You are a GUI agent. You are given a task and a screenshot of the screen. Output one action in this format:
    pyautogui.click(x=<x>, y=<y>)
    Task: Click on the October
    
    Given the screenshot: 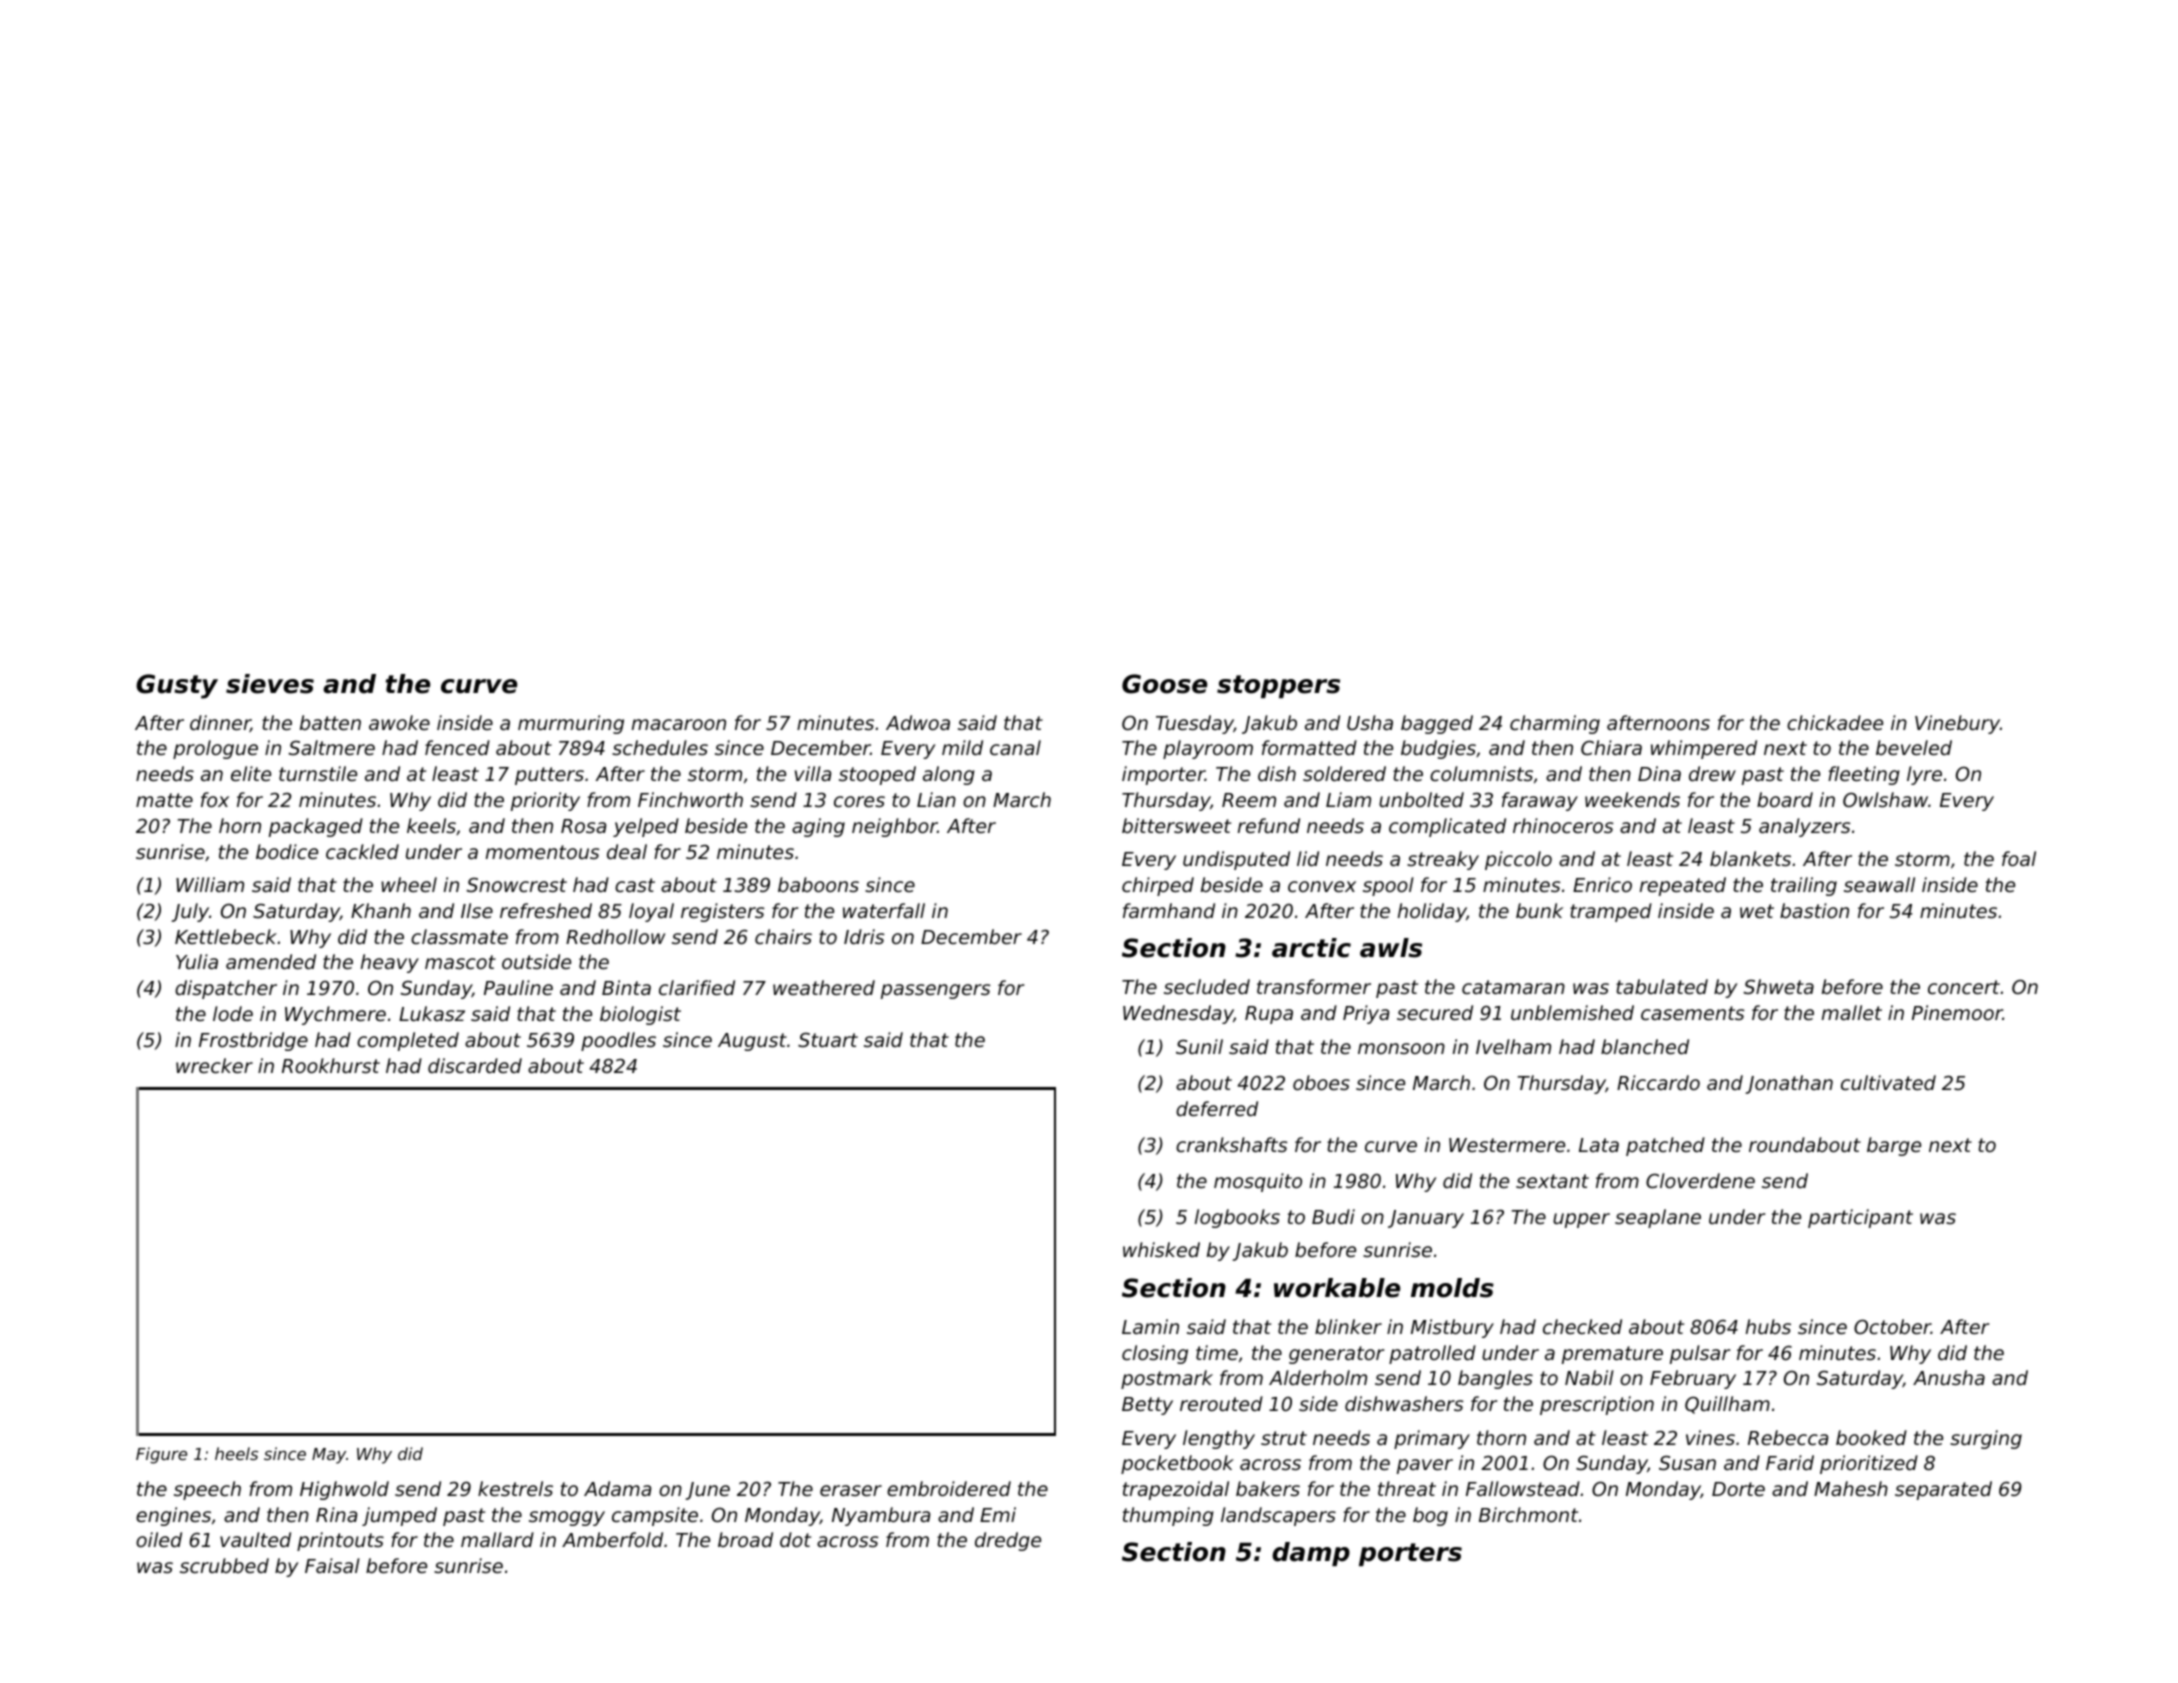 What is the action you would take?
    pyautogui.click(x=1892, y=1326)
